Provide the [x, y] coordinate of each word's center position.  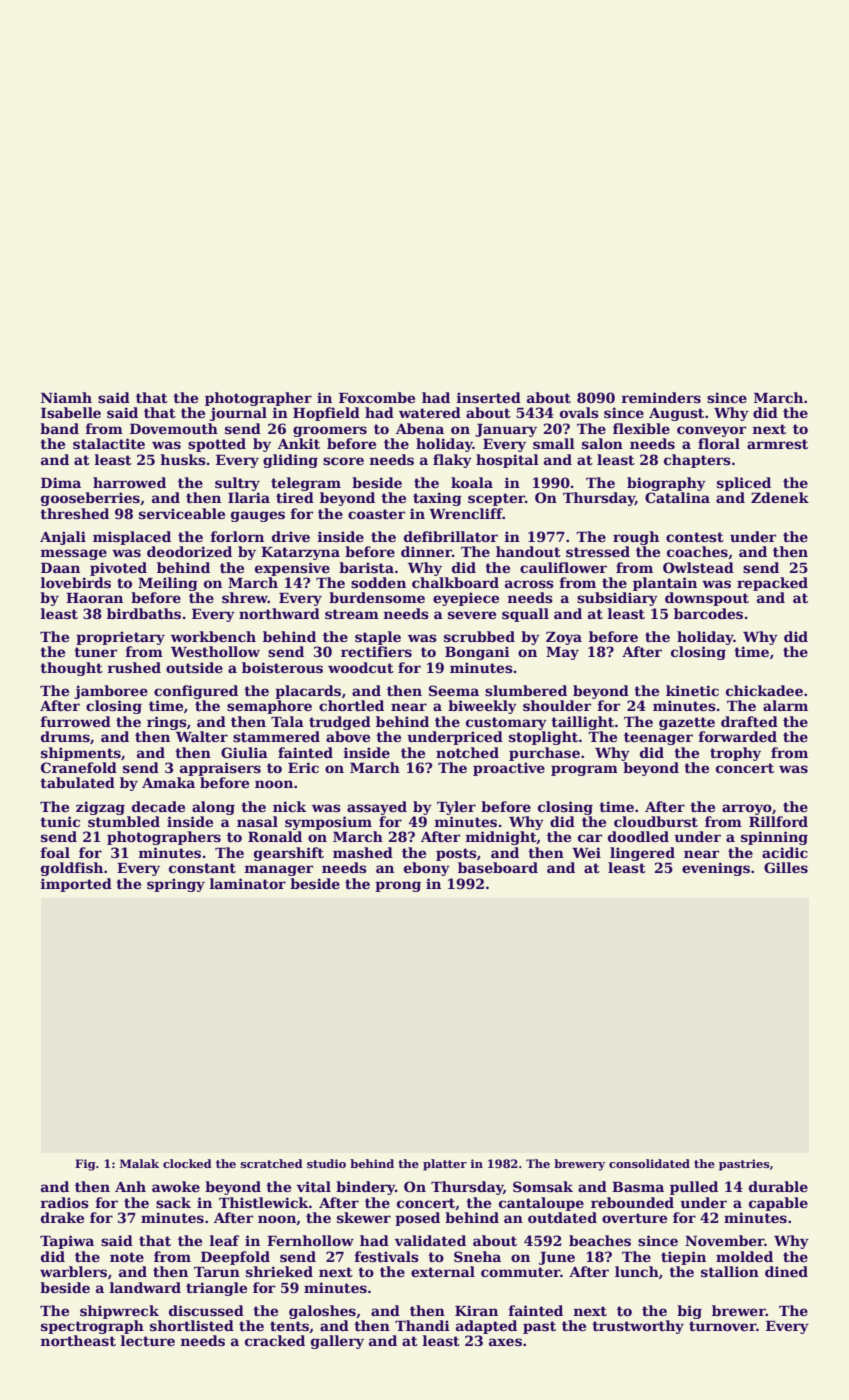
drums [65, 736]
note [127, 1257]
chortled [351, 705]
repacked [772, 584]
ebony [427, 869]
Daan [60, 568]
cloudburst [656, 821]
